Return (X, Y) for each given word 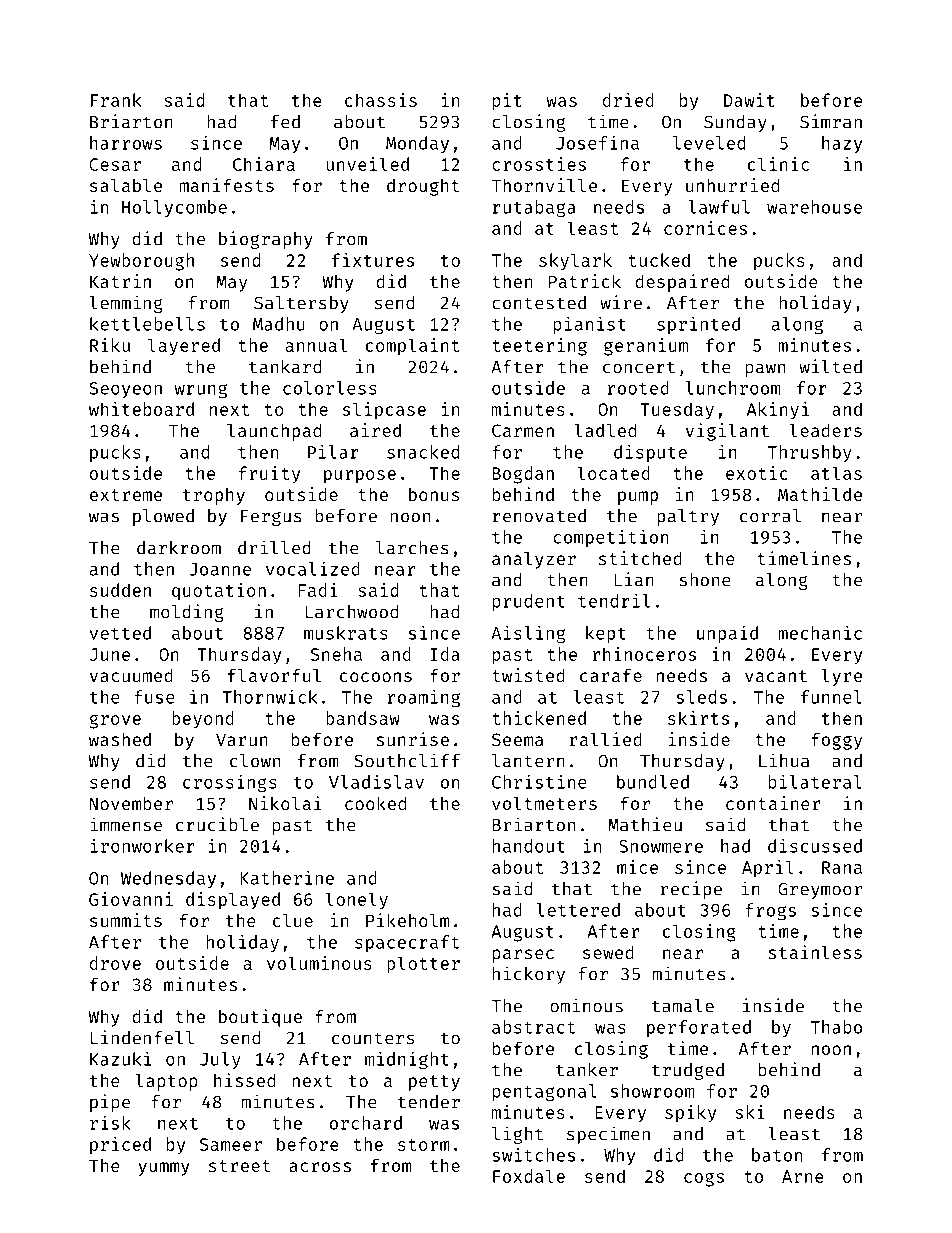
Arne (803, 1176)
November (131, 803)
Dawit (749, 100)
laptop (166, 1082)
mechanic (820, 632)
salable (126, 185)
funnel (831, 697)
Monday (417, 144)
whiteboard (141, 409)
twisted (528, 675)
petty (434, 1083)
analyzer (534, 560)
